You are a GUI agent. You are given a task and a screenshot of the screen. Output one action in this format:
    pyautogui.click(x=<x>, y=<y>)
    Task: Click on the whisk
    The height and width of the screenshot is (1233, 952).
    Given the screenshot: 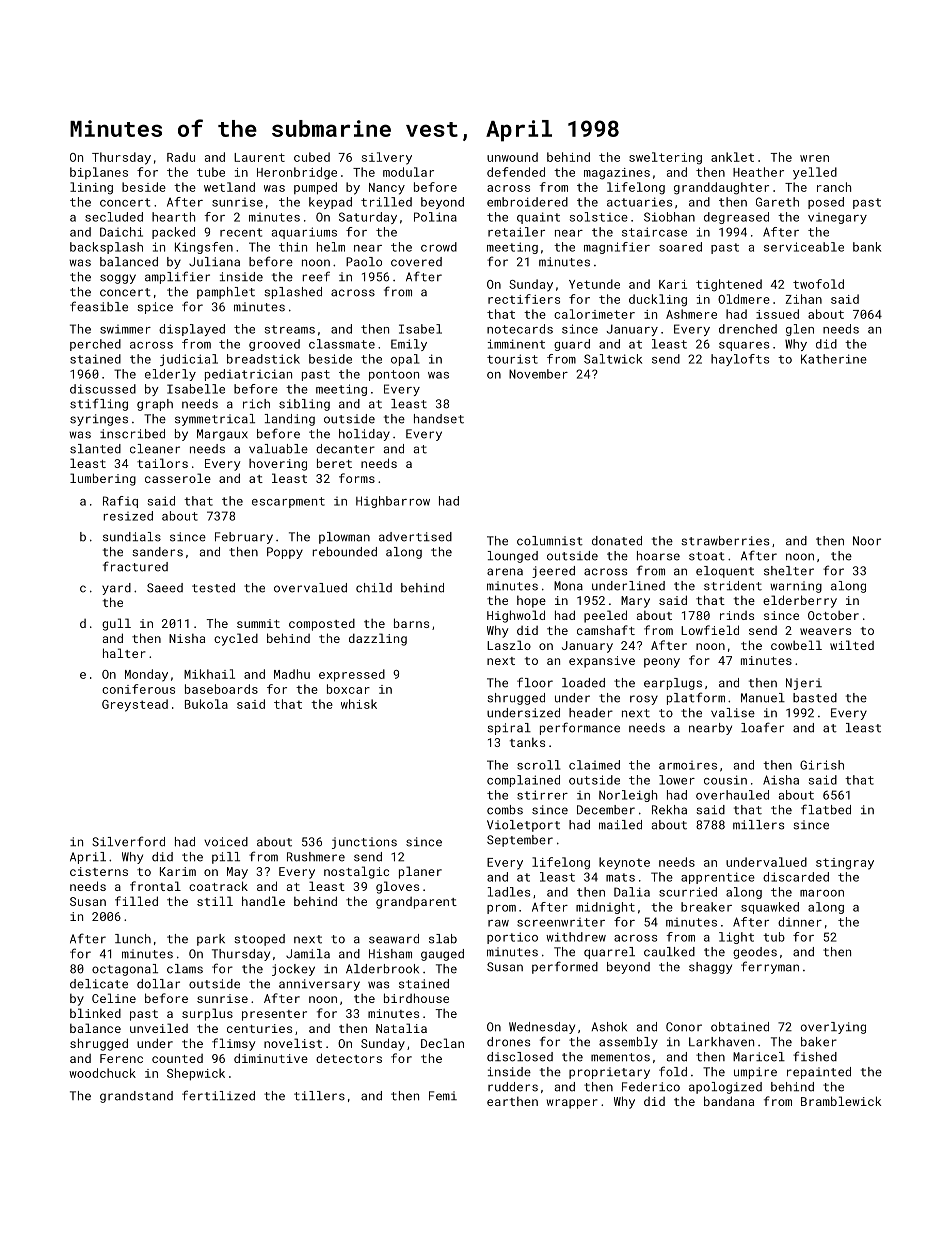 What is the action you would take?
    pyautogui.click(x=359, y=704)
